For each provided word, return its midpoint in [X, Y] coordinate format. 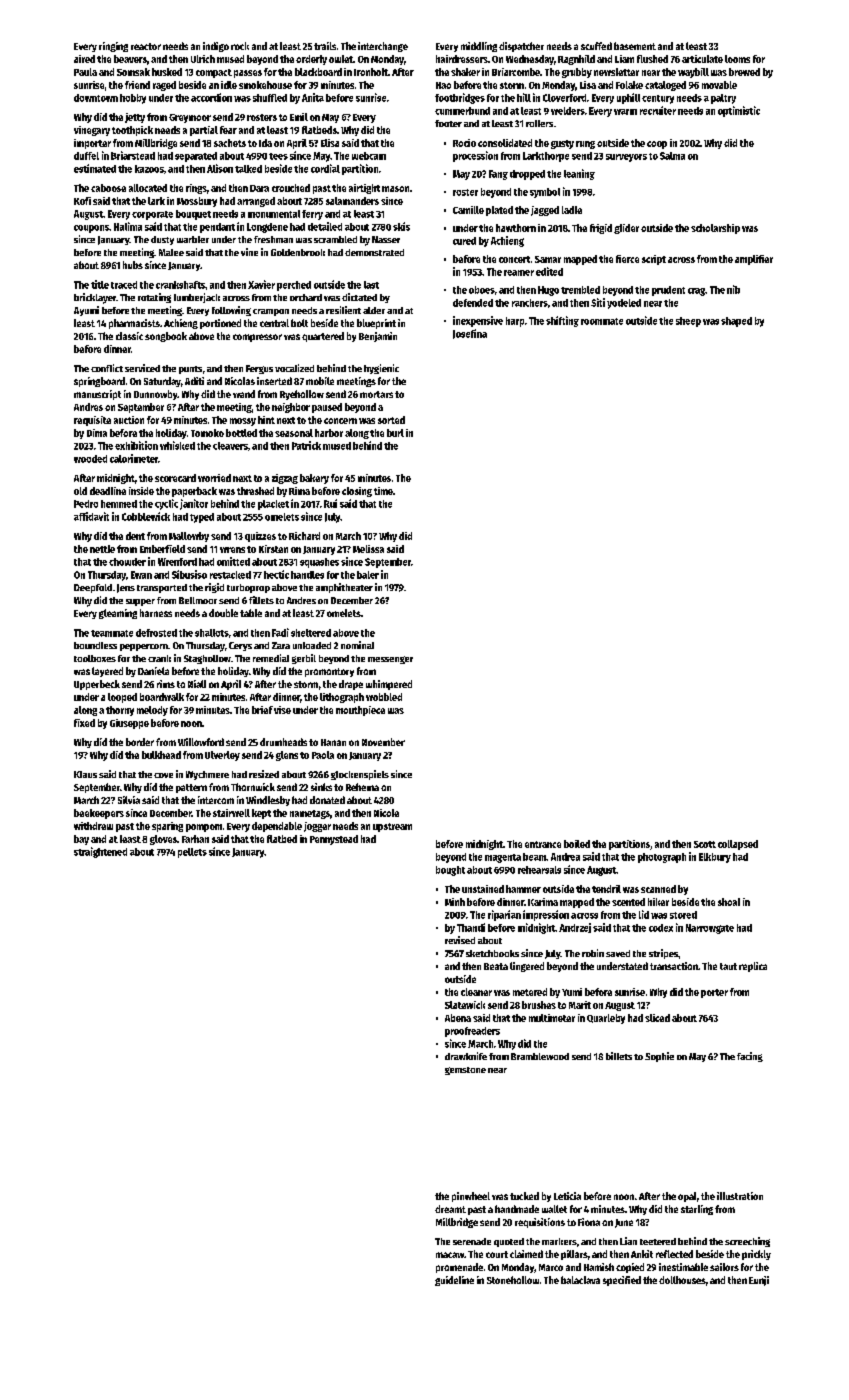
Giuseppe [129, 724]
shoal [729, 902]
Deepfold [93, 588]
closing [357, 492]
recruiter [658, 110]
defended [473, 303]
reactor [146, 46]
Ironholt [371, 72]
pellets [192, 853]
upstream [392, 827]
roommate [602, 321]
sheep [688, 322]
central [274, 323]
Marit [580, 1005]
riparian [504, 915]
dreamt [450, 1209]
